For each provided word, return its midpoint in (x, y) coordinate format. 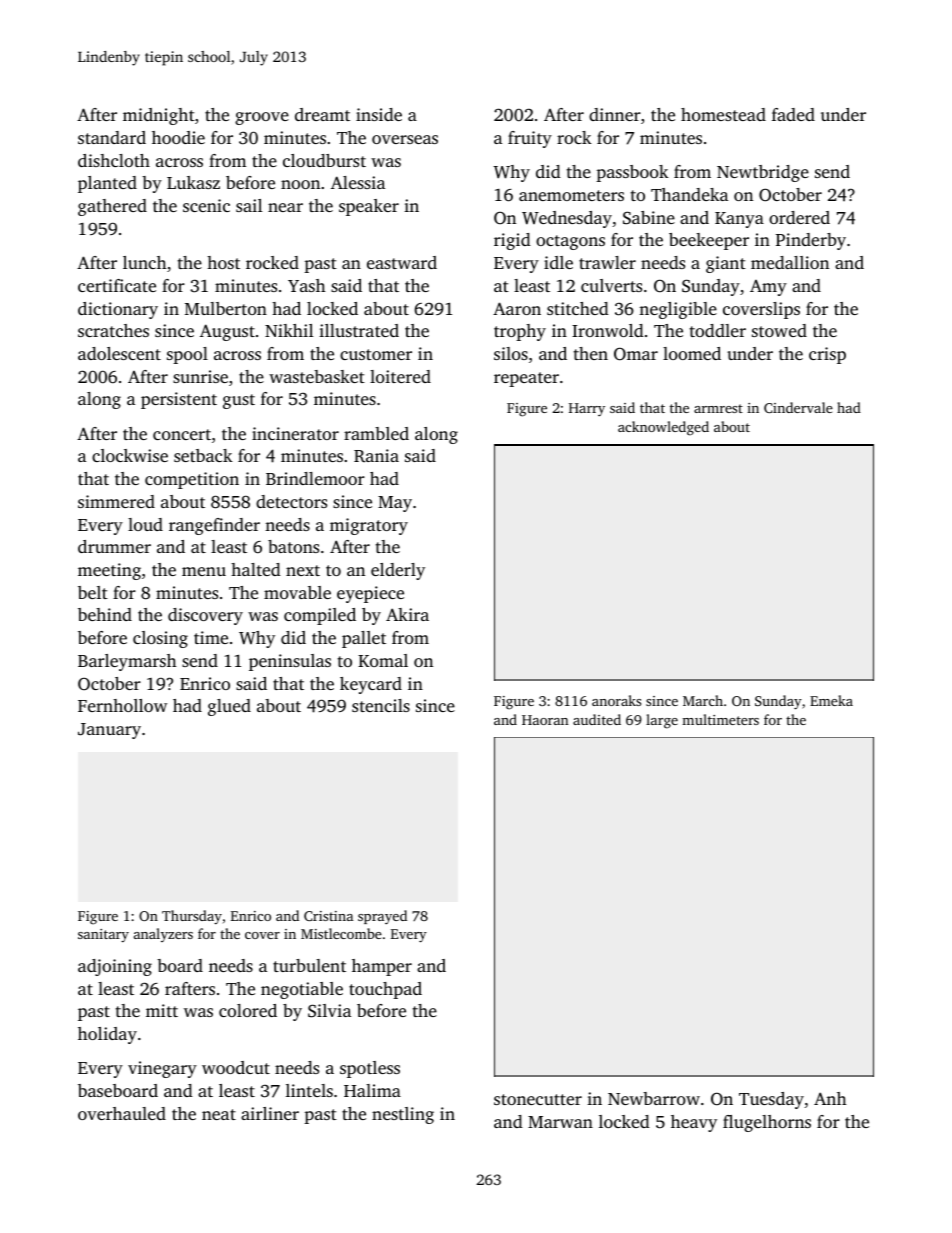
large (662, 721)
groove (262, 118)
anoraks (616, 700)
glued (229, 707)
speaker (369, 207)
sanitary (103, 935)
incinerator (295, 433)
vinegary (162, 1069)
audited (597, 719)
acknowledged (663, 428)
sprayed (382, 917)
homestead (723, 114)
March (703, 700)
